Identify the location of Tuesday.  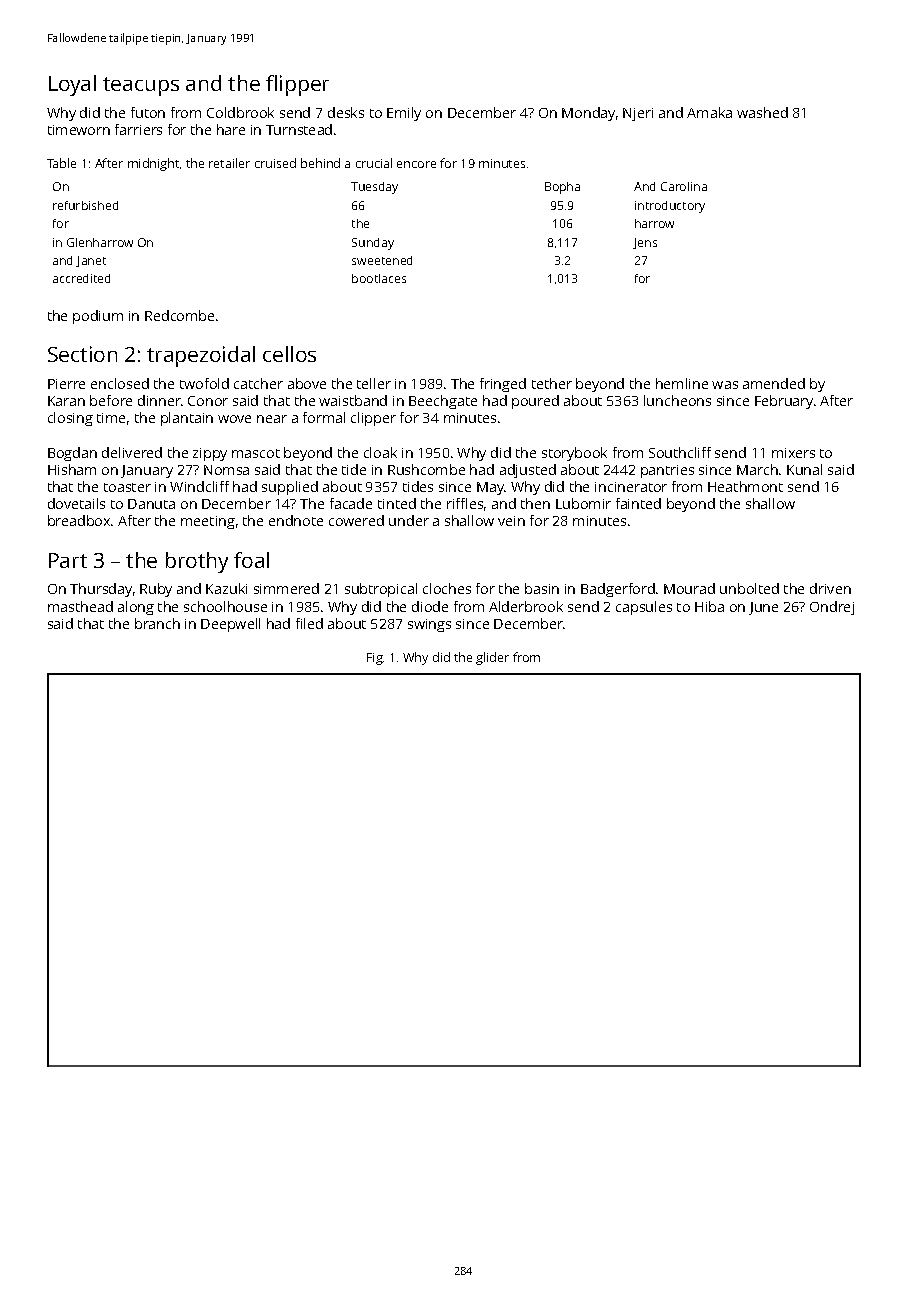
(374, 188).
